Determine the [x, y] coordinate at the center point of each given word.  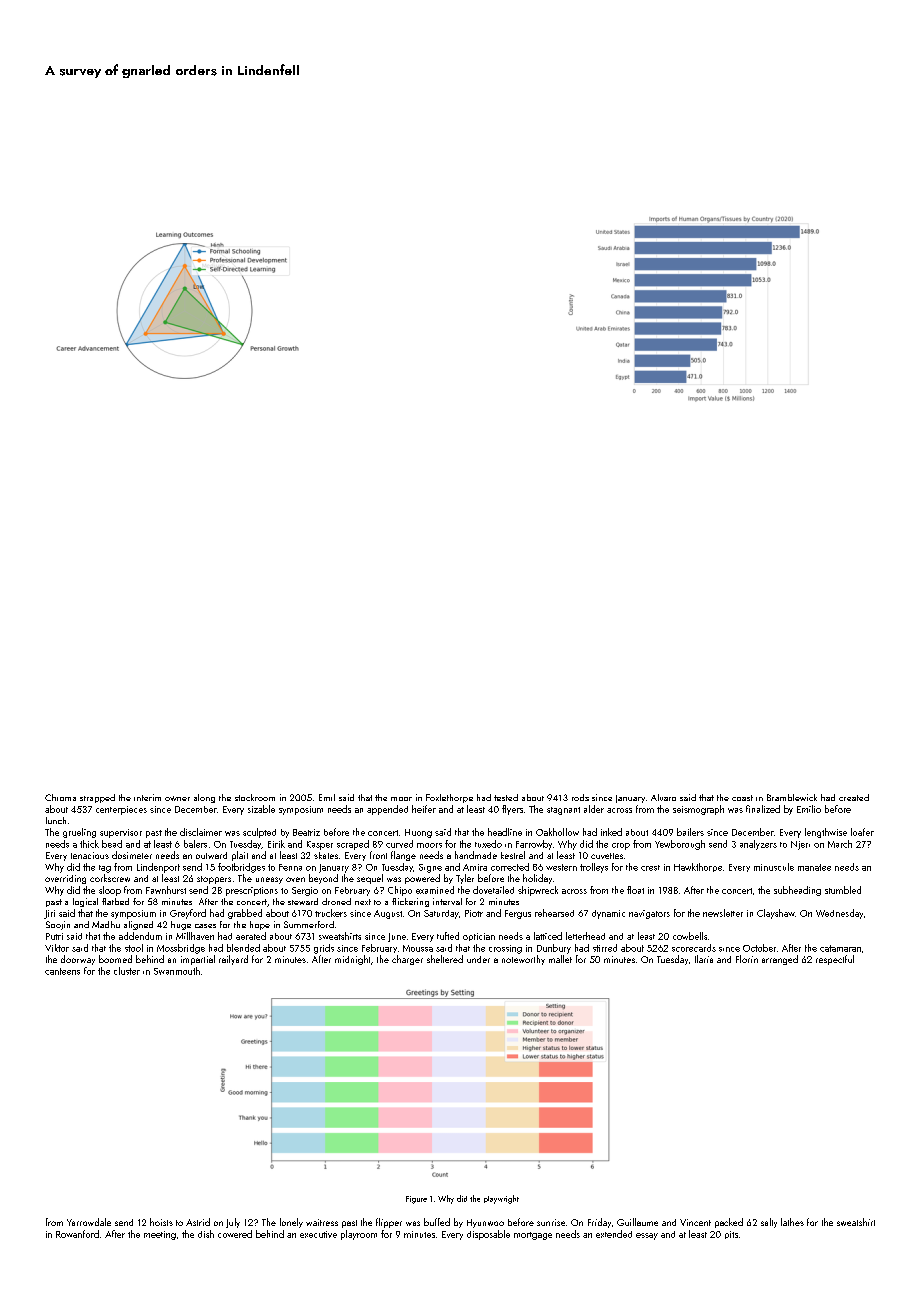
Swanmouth [177, 971]
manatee [814, 867]
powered [422, 879]
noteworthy [523, 960]
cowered [235, 1234]
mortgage [533, 1236]
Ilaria [704, 959]
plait [240, 856]
